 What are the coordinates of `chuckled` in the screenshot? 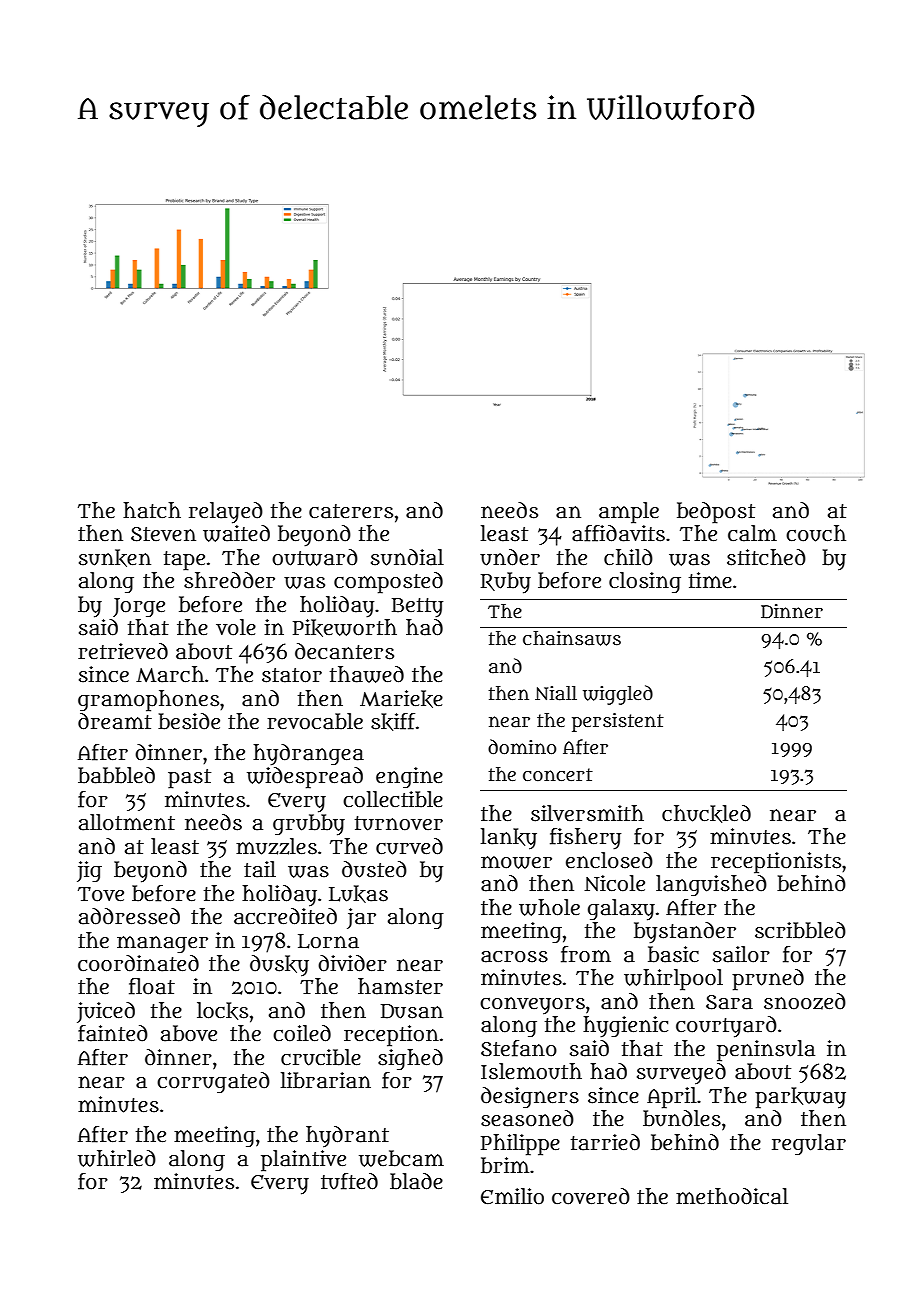 It's located at (706, 814).
